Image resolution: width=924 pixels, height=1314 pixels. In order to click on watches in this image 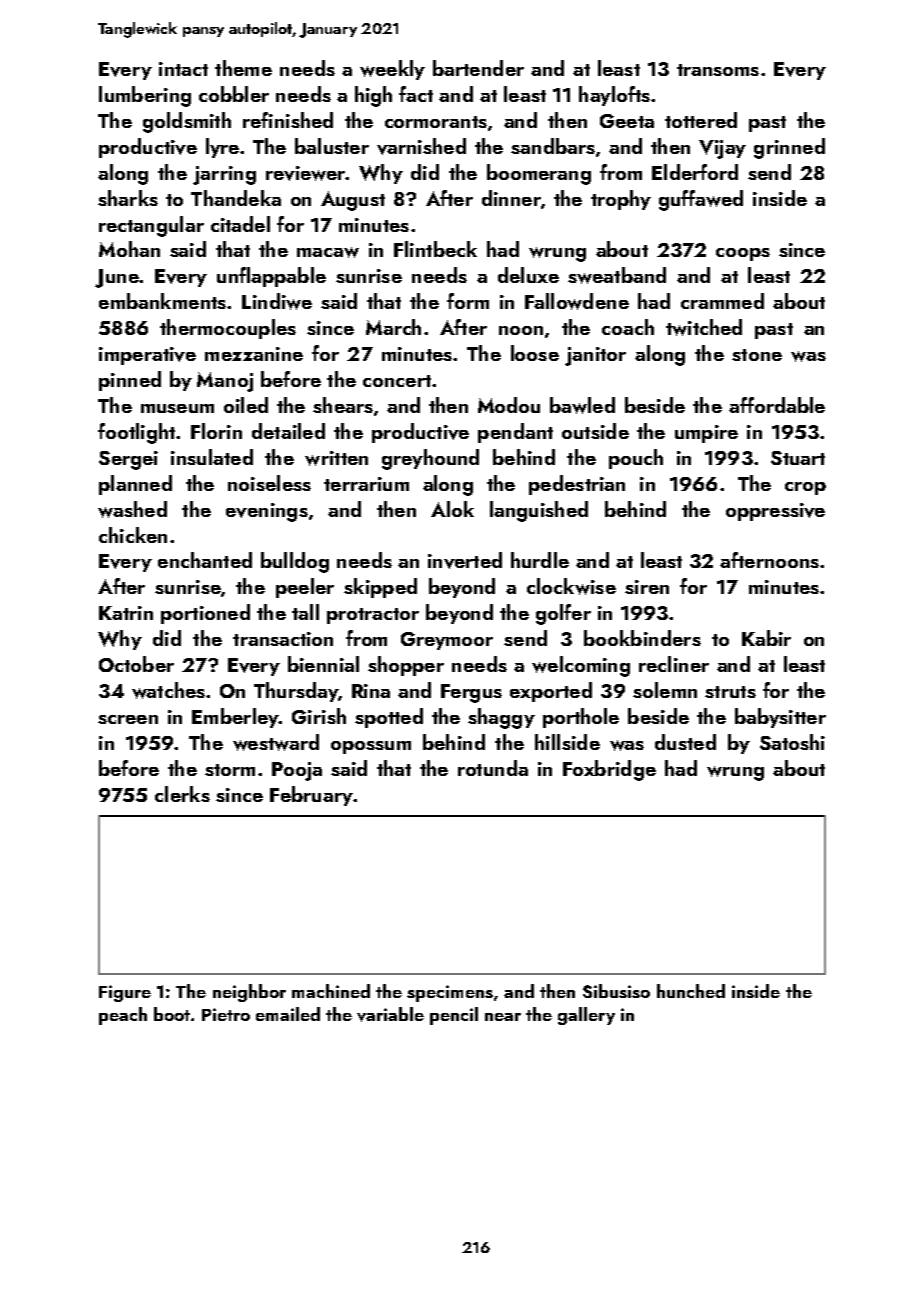, I will do `click(168, 690)`.
